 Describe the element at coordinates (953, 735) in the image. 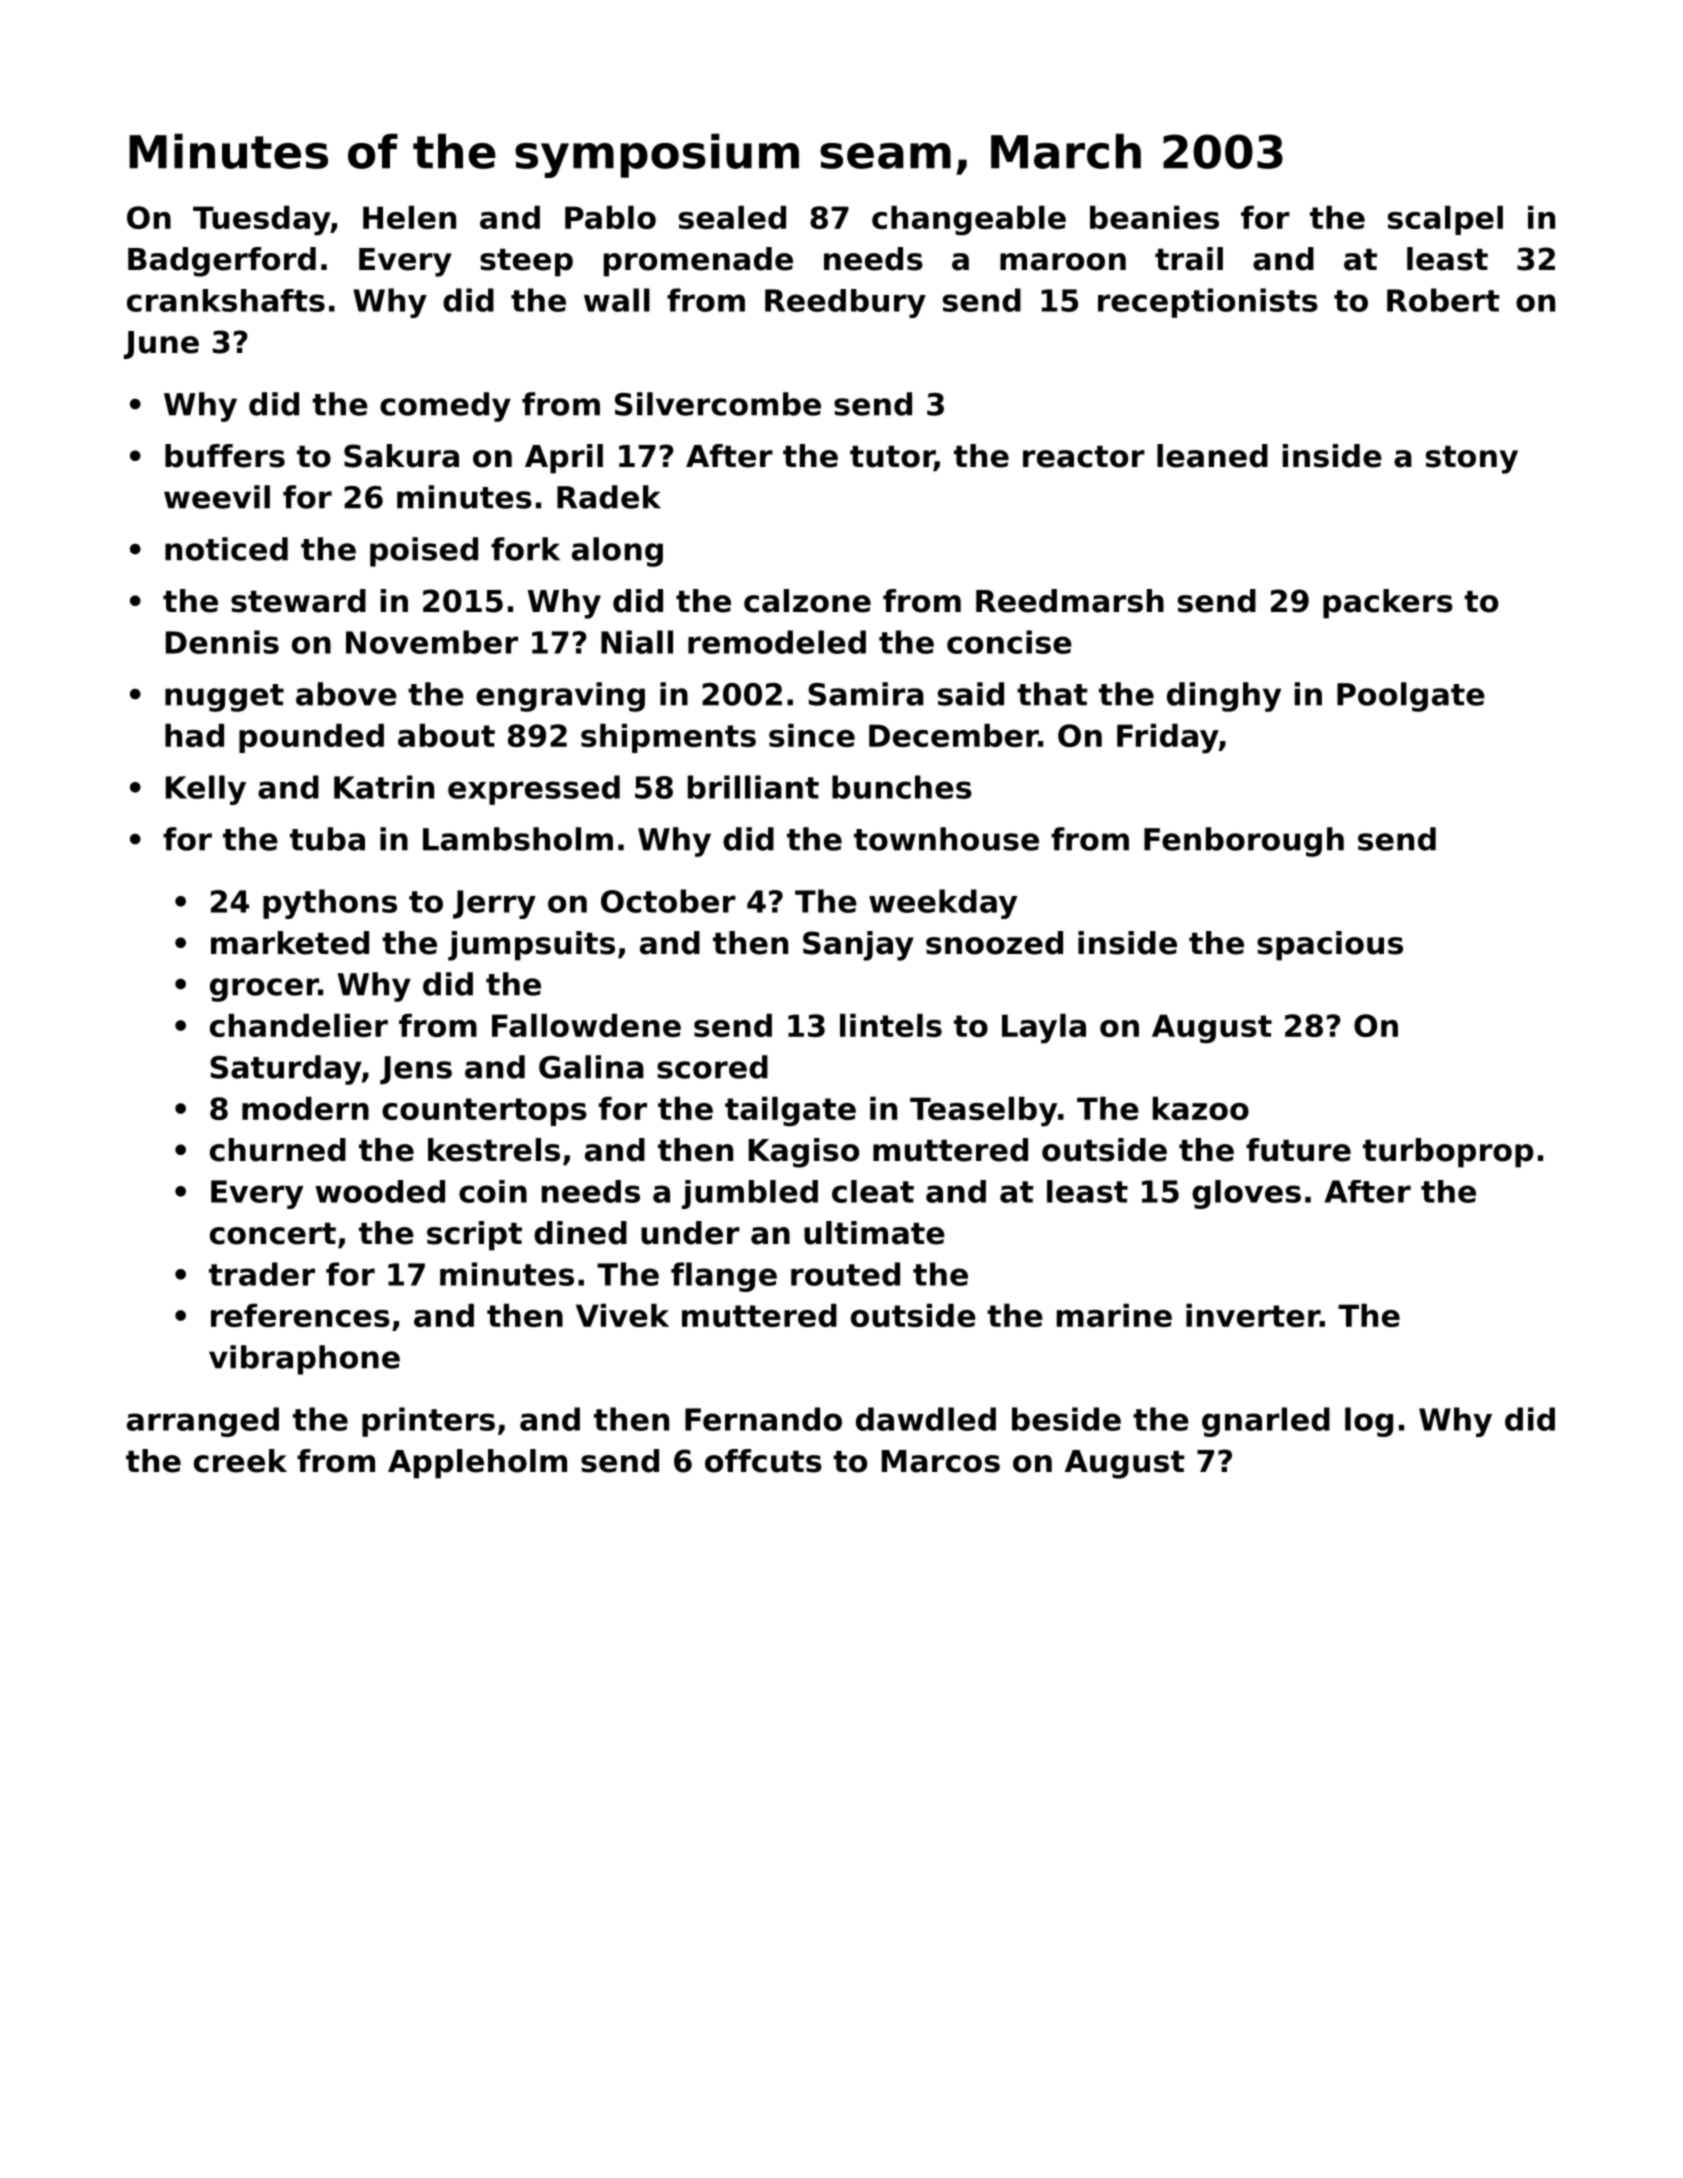

I see `December` at that location.
